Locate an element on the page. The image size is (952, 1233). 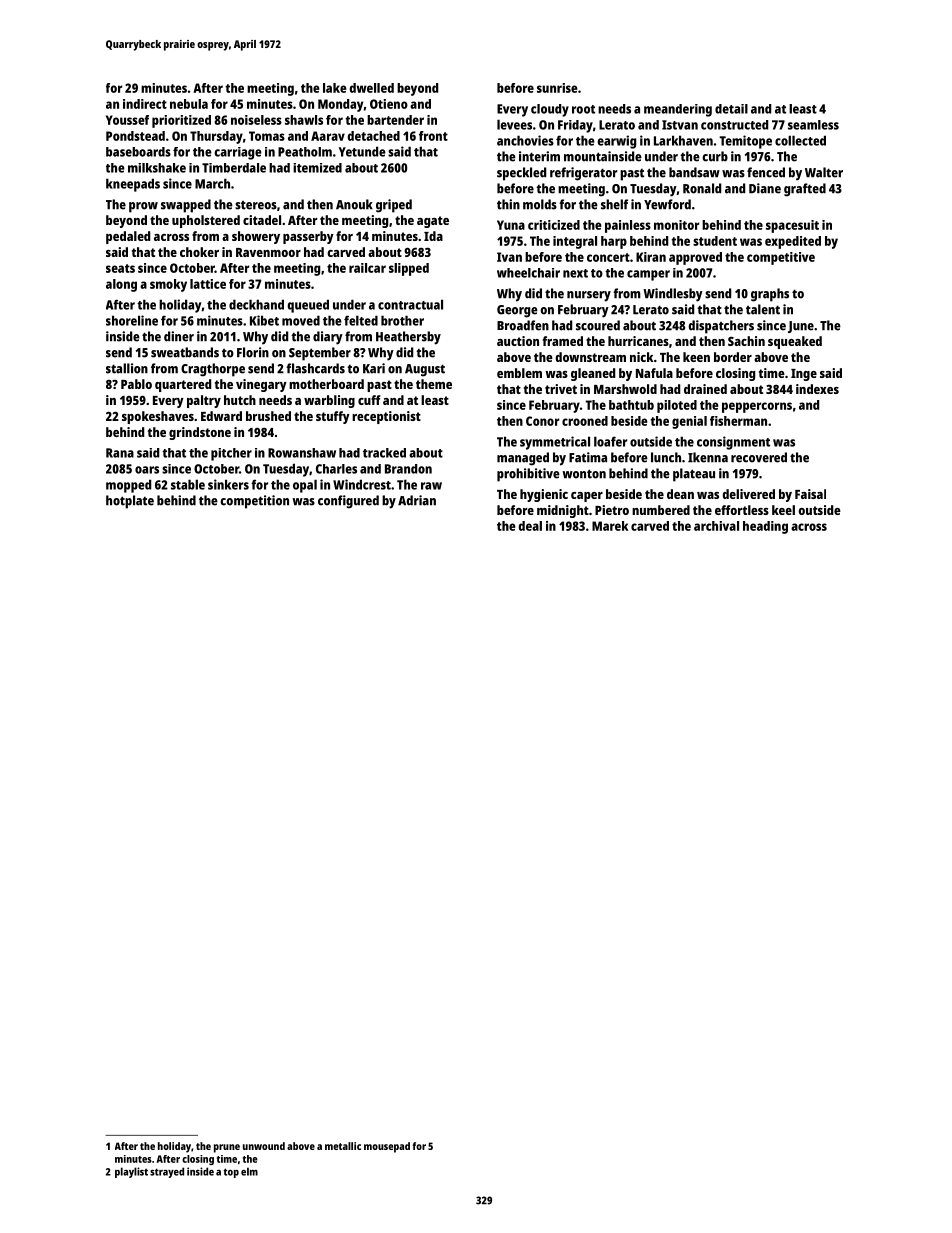
meandering is located at coordinates (678, 110).
